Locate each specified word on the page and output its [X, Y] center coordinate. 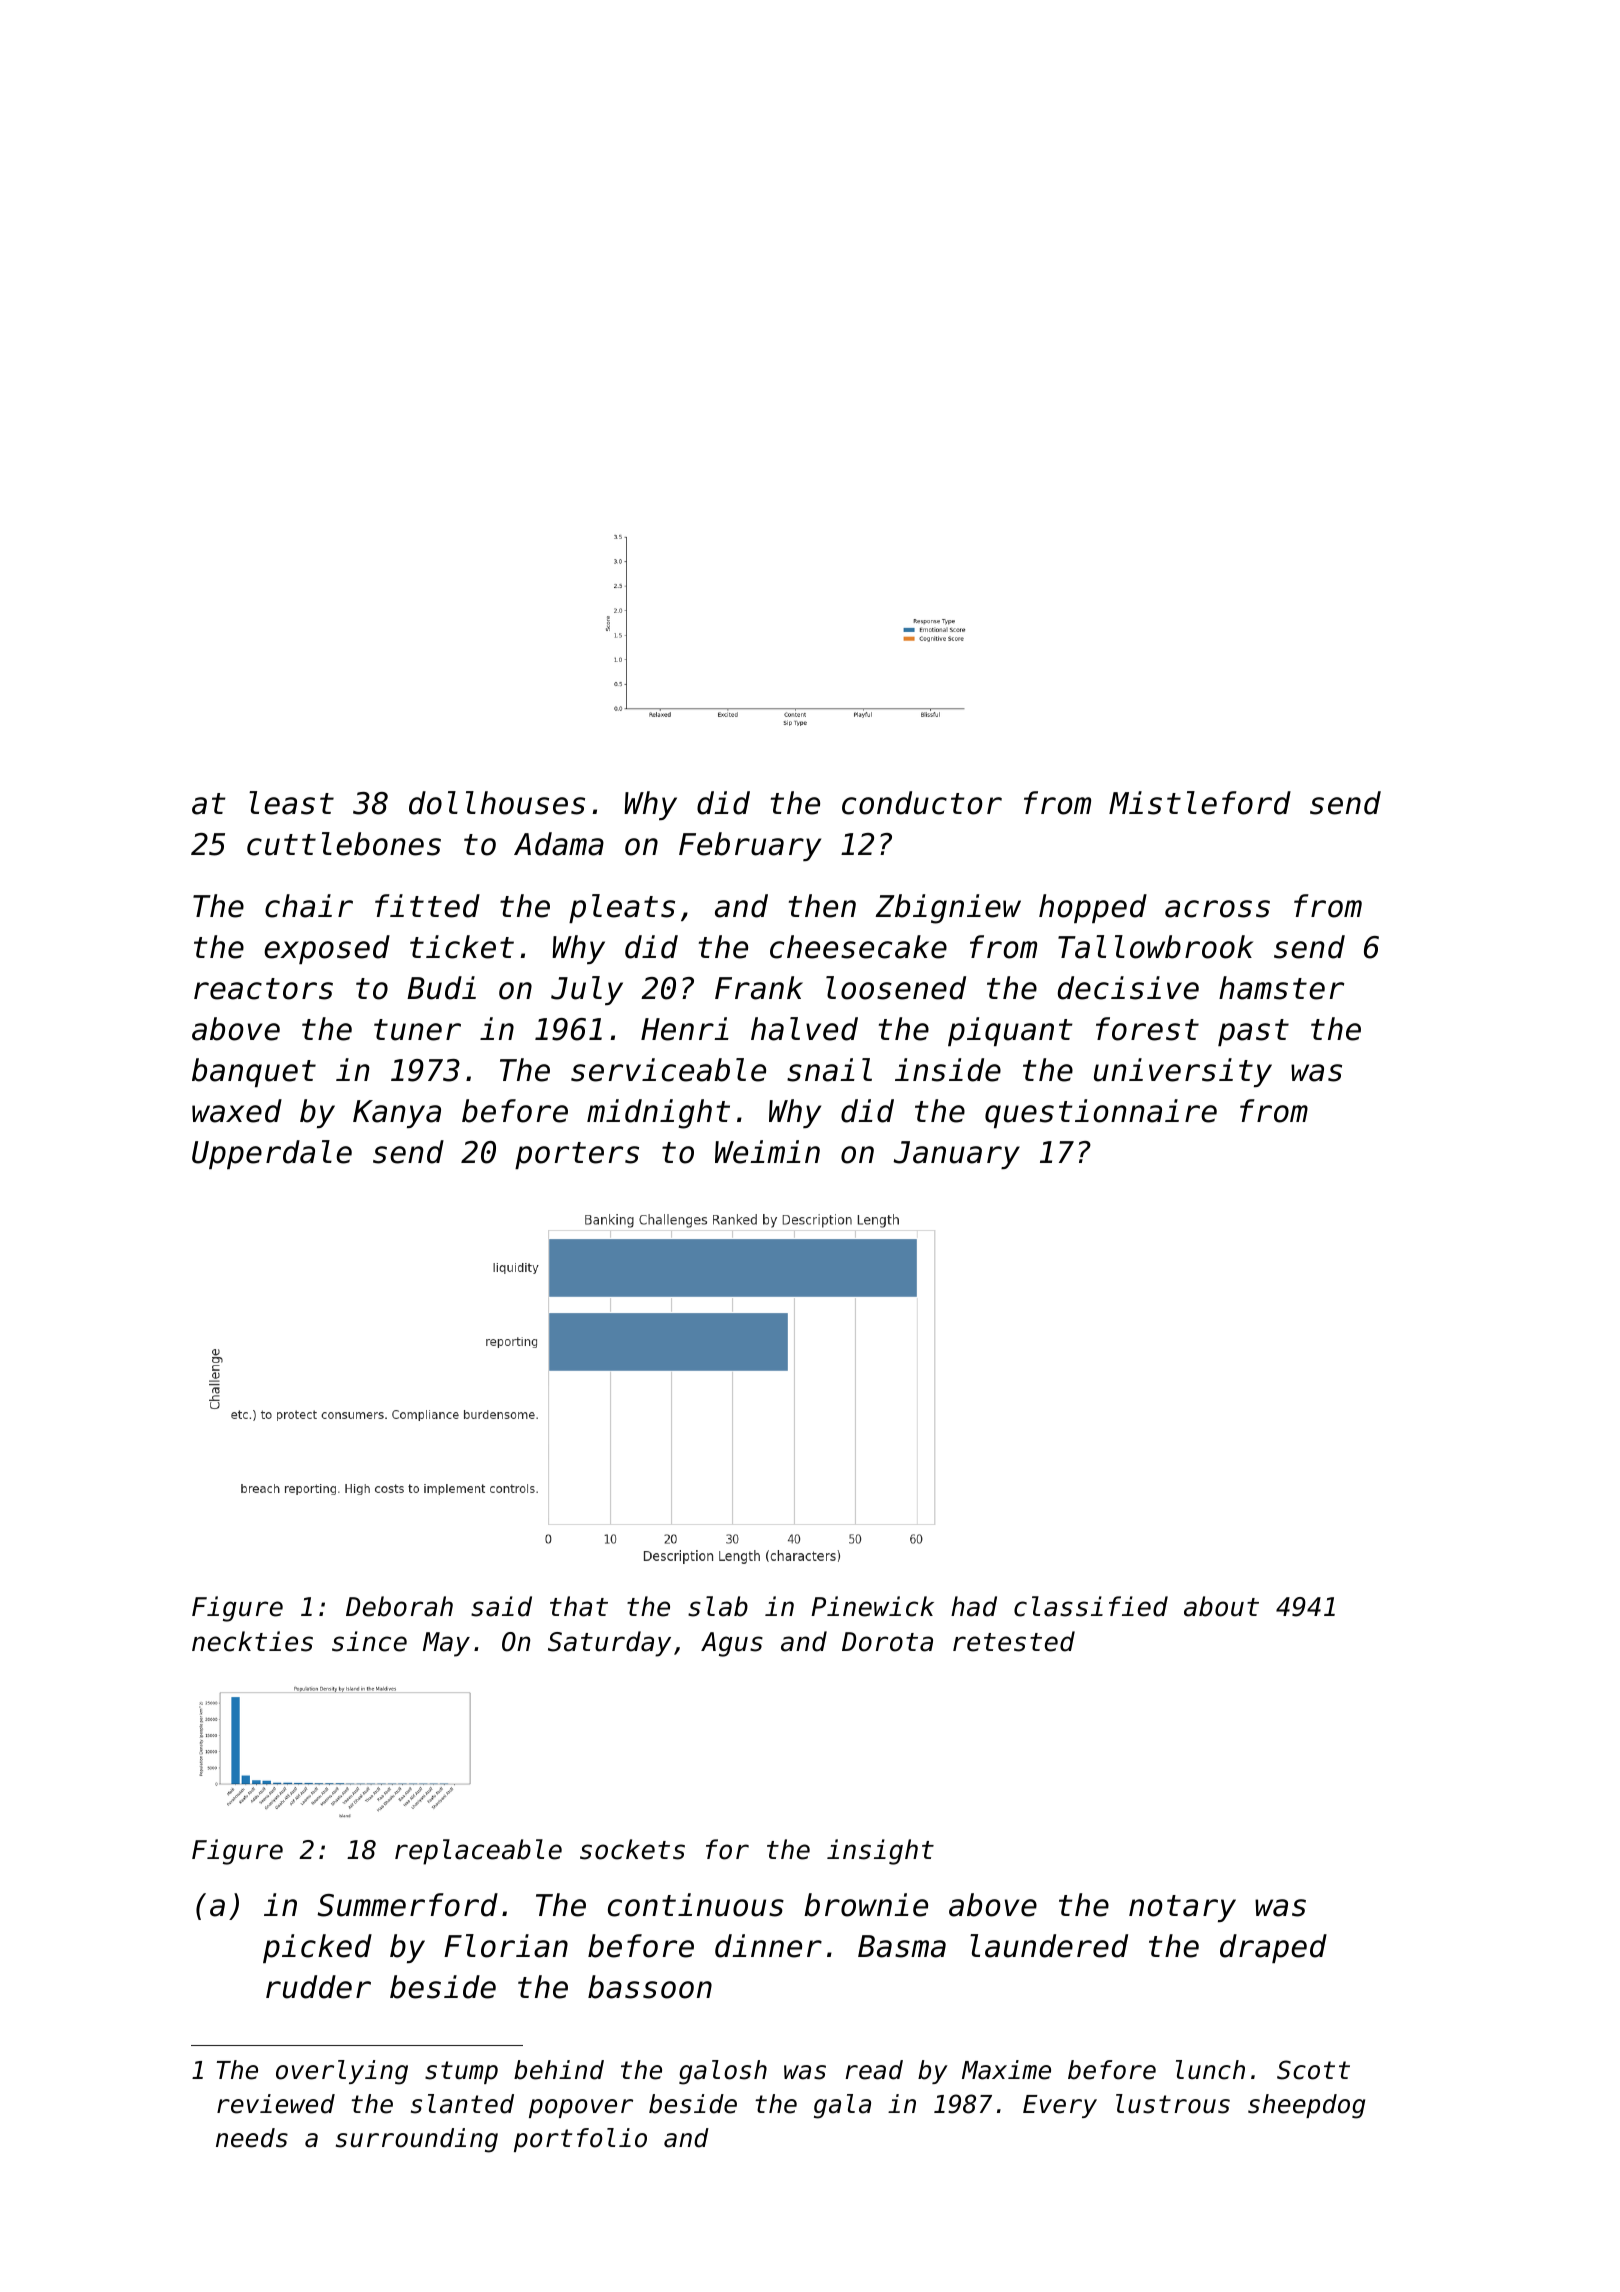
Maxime [1006, 2070]
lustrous [1173, 2104]
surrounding [417, 2140]
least [291, 803]
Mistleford [1200, 803]
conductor [922, 803]
